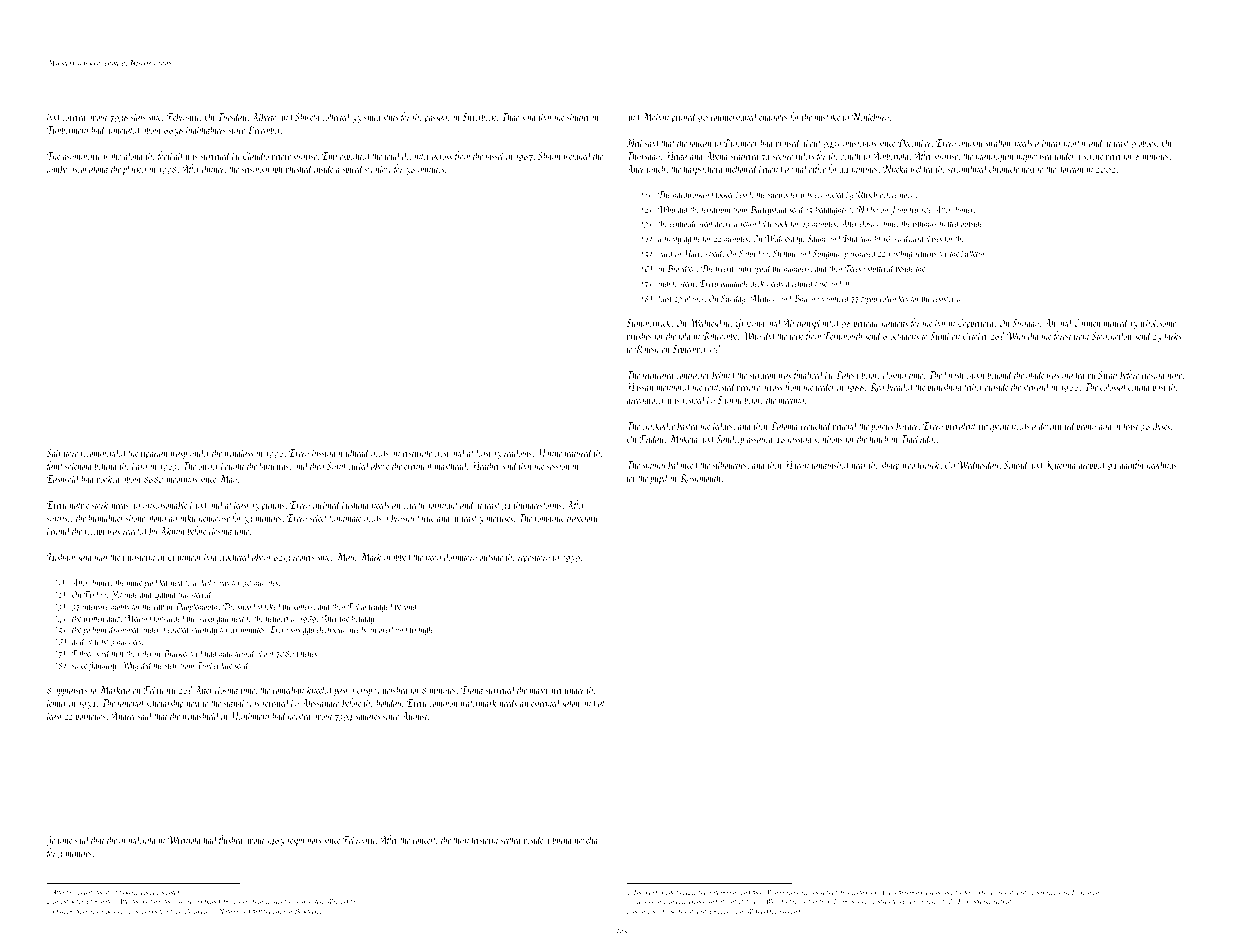  I want to click on beret, so click(1113, 155).
